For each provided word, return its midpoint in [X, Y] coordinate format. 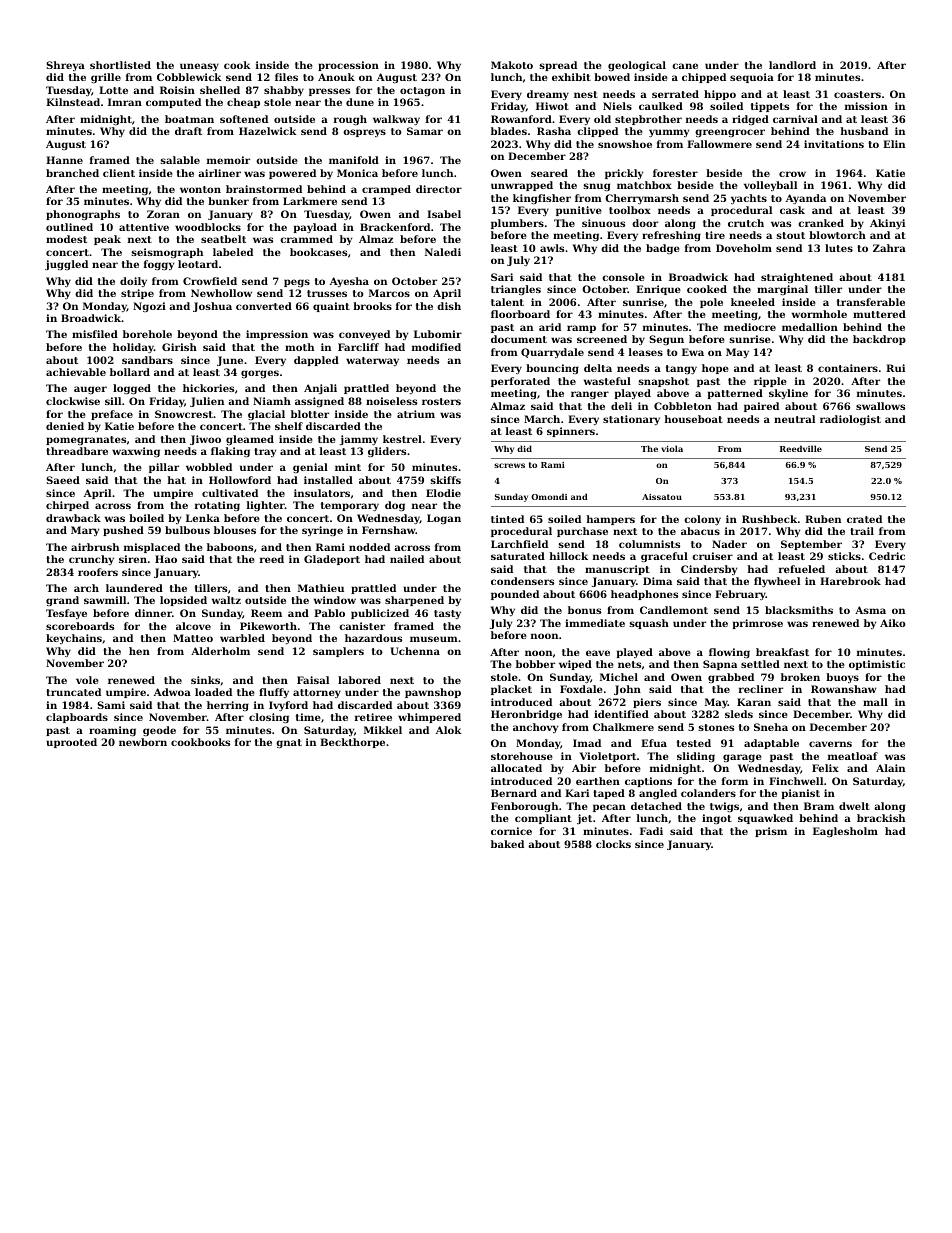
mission [866, 106]
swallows [880, 406]
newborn [143, 742]
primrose [757, 624]
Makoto [512, 65]
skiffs [445, 480]
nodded [369, 547]
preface [112, 415]
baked [507, 844]
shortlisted [120, 65]
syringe [322, 531]
